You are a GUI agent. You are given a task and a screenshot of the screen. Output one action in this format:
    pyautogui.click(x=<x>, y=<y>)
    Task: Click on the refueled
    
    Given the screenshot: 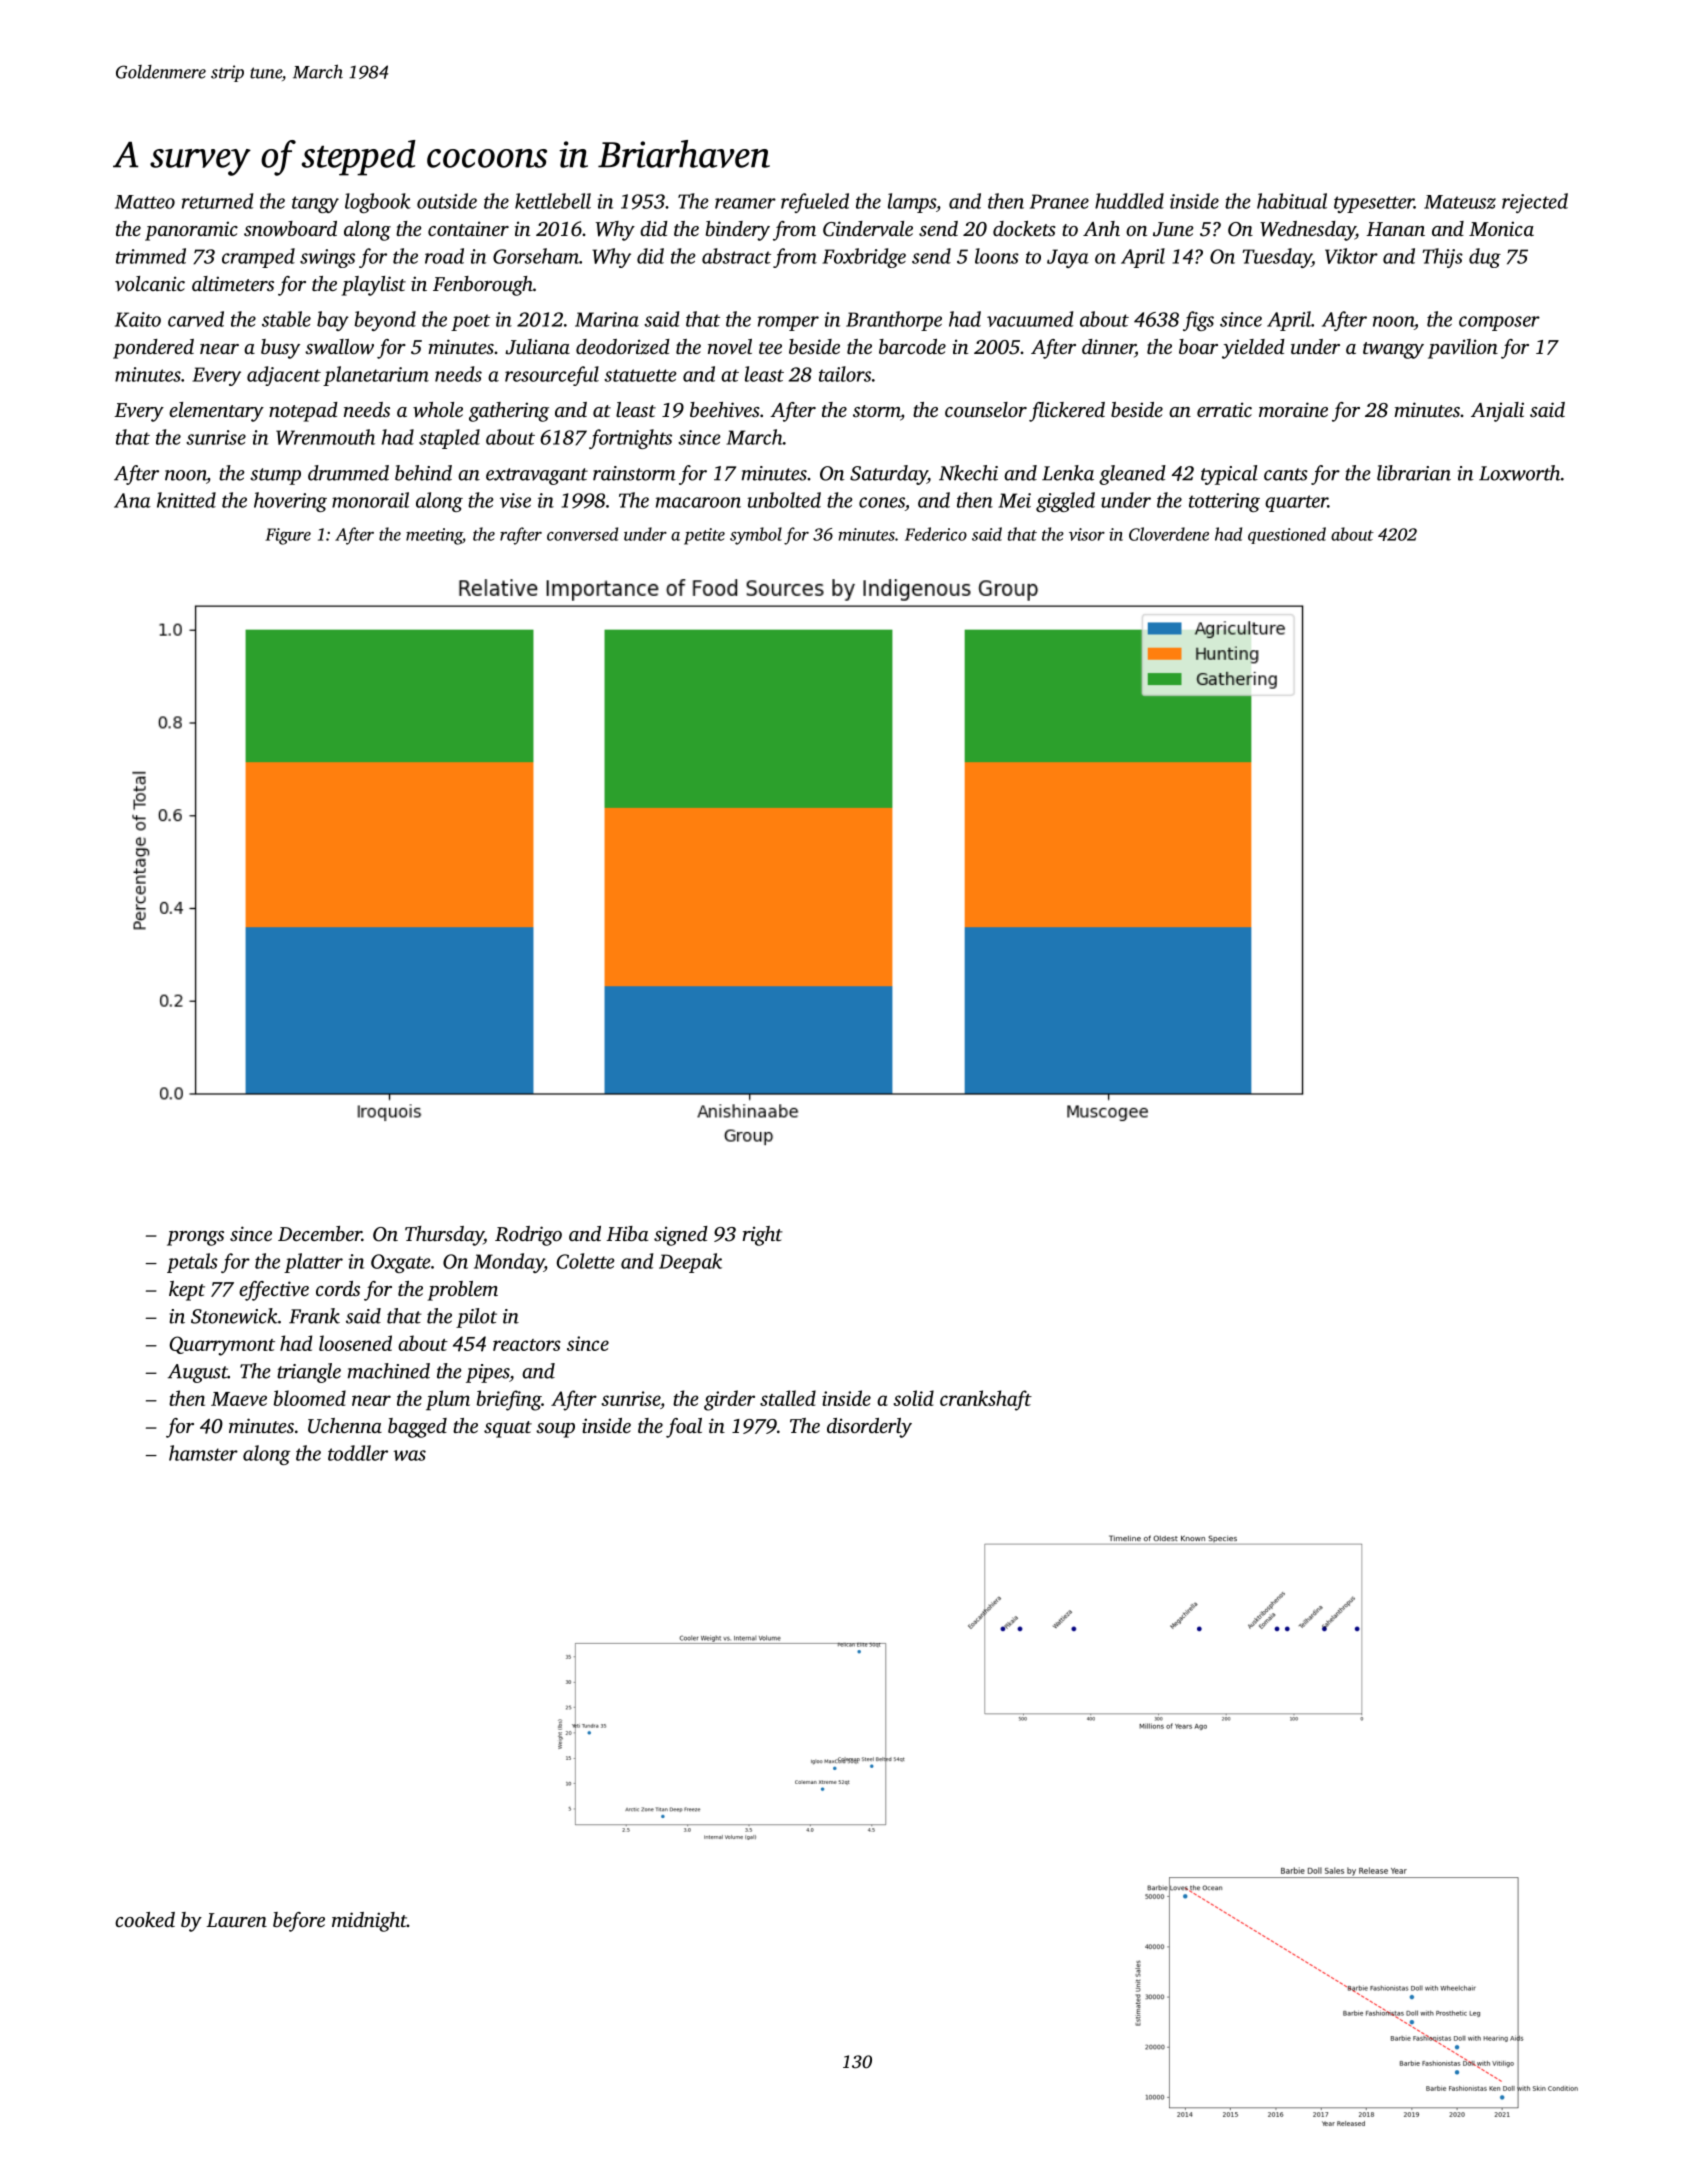 What is the action you would take?
    pyautogui.click(x=815, y=203)
